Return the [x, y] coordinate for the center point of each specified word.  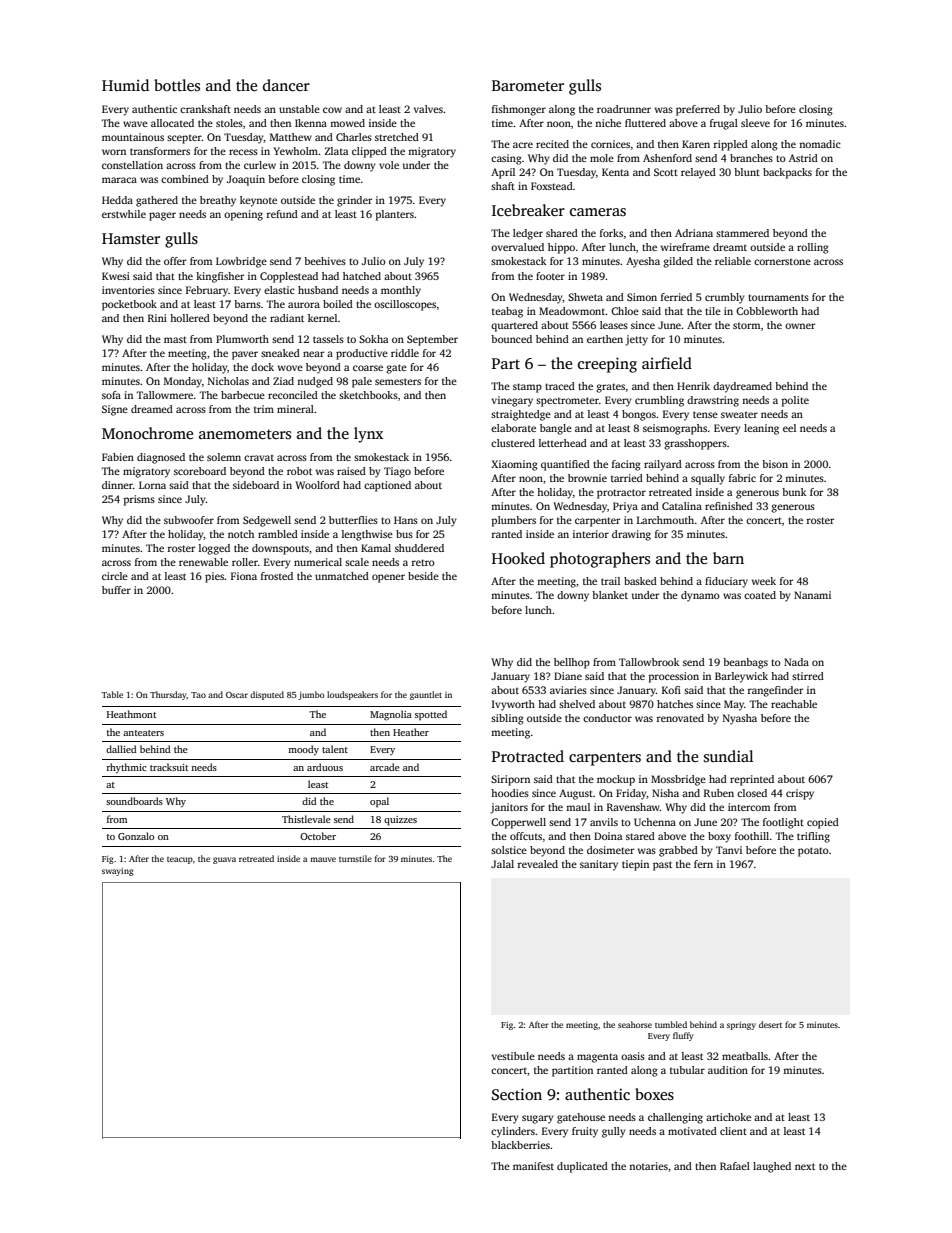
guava [224, 860]
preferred [698, 110]
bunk [794, 492]
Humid [125, 85]
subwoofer [189, 520]
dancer [286, 85]
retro [423, 562]
